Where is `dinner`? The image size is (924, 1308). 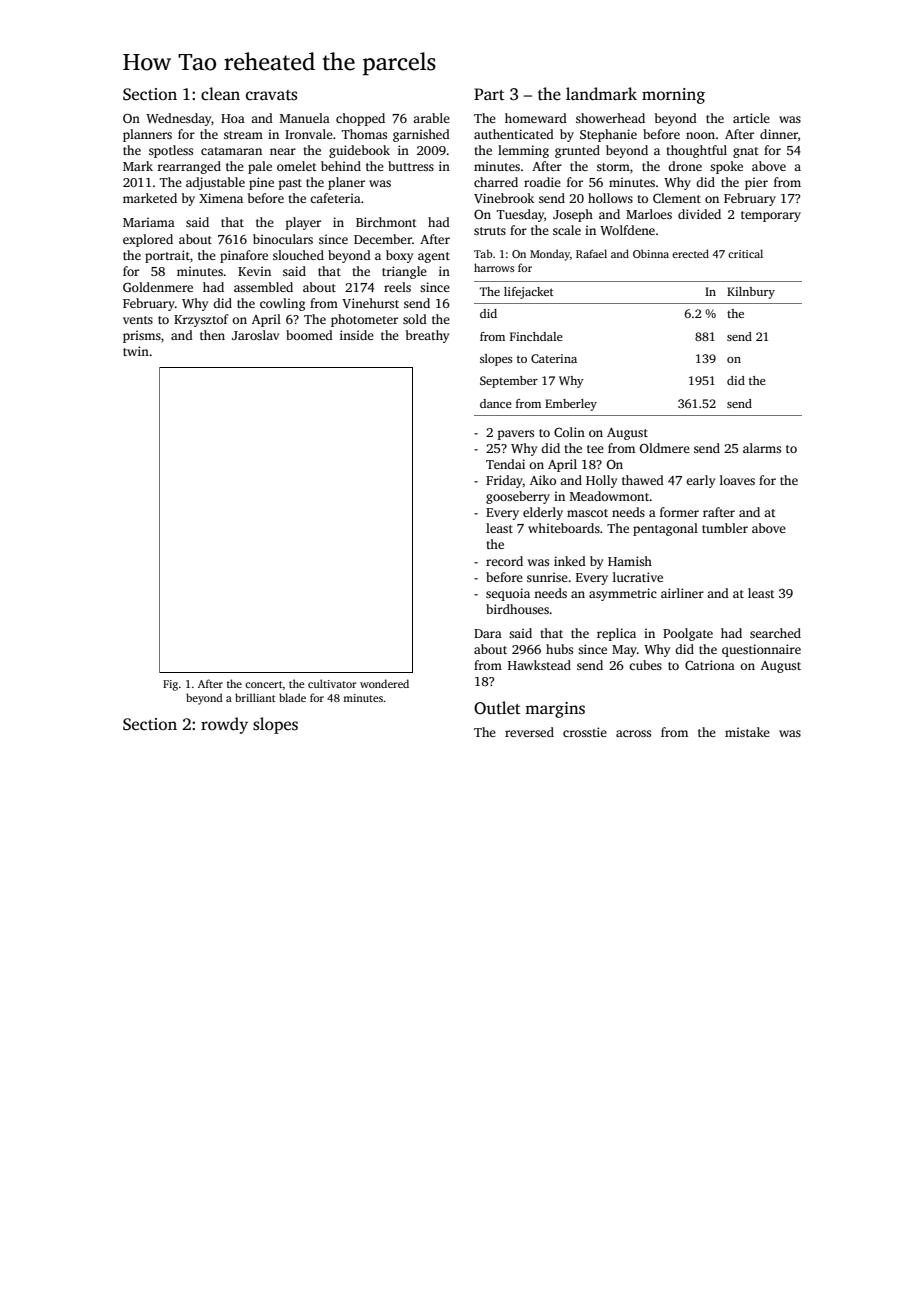
dinner is located at coordinates (779, 134).
